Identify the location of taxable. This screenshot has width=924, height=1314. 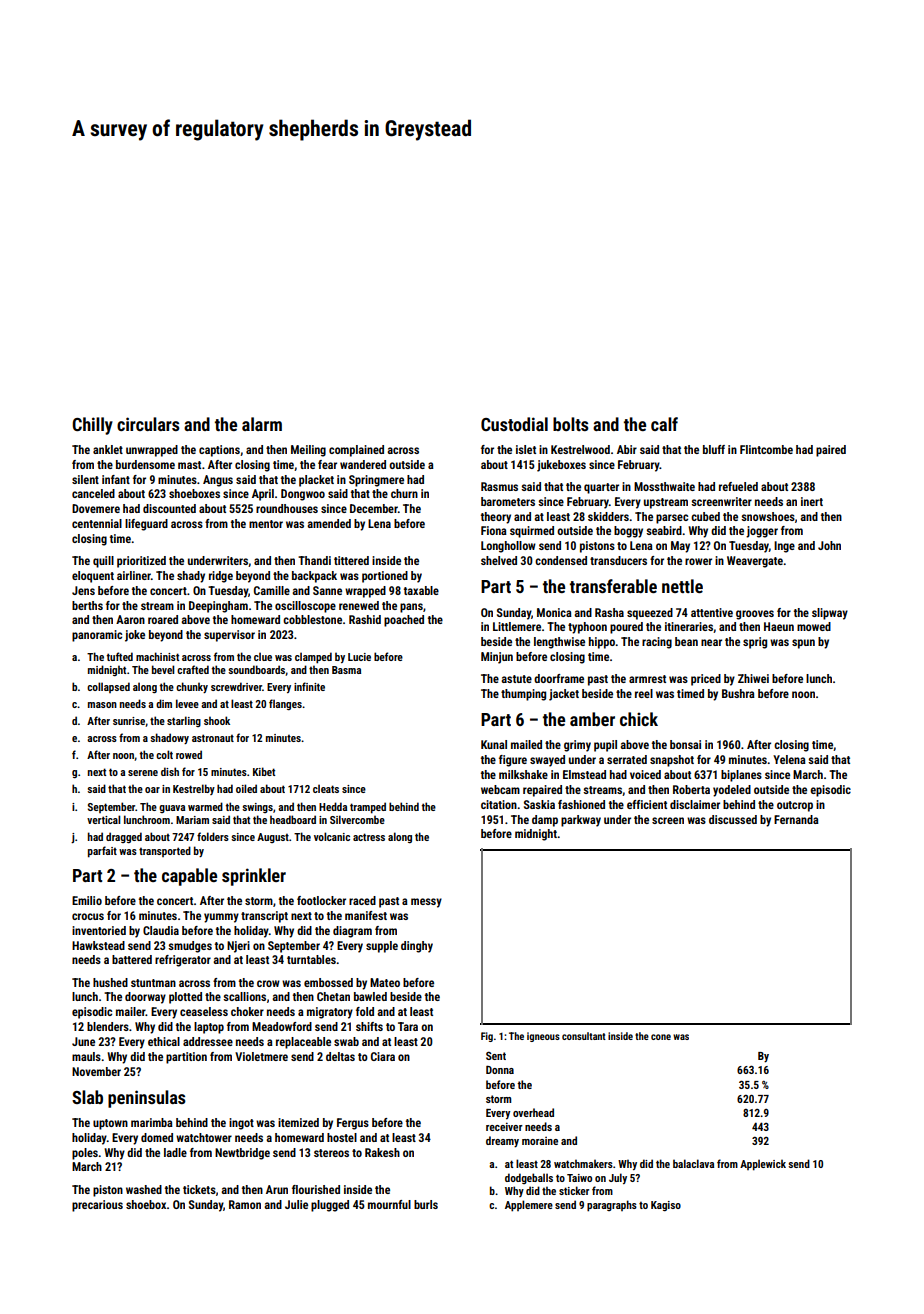
(421, 590).
